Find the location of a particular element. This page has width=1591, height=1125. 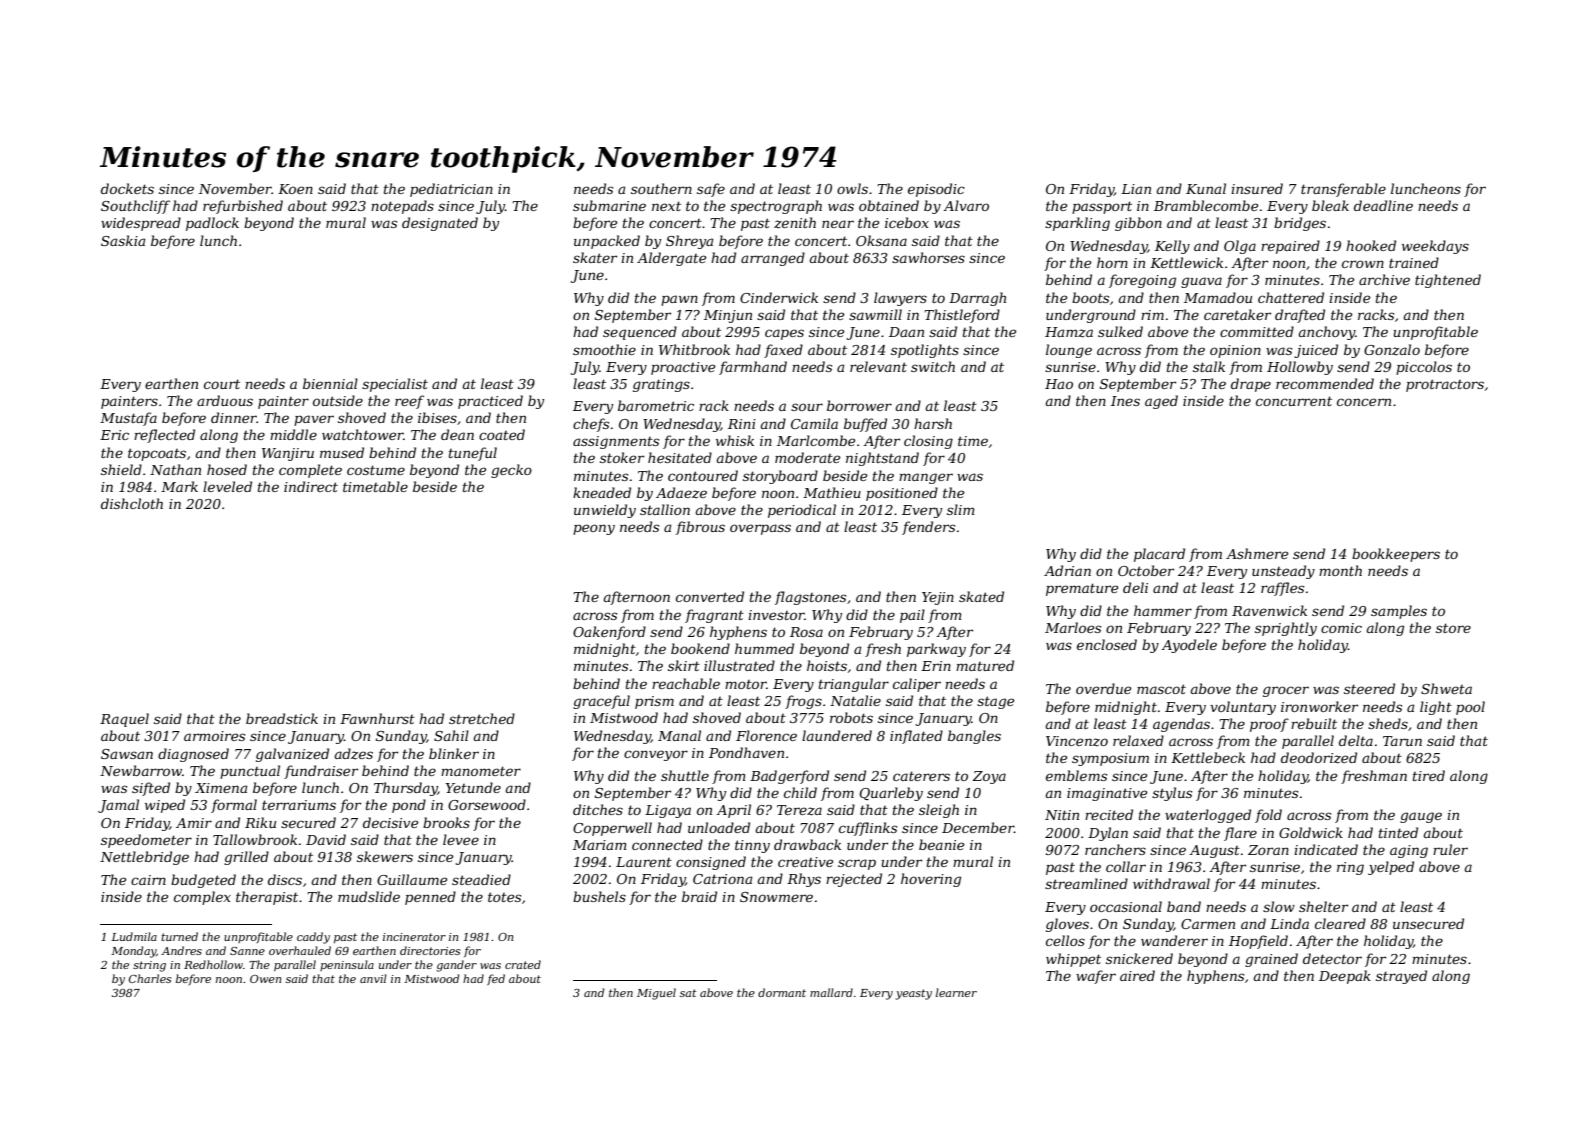

Oksana is located at coordinates (881, 240).
